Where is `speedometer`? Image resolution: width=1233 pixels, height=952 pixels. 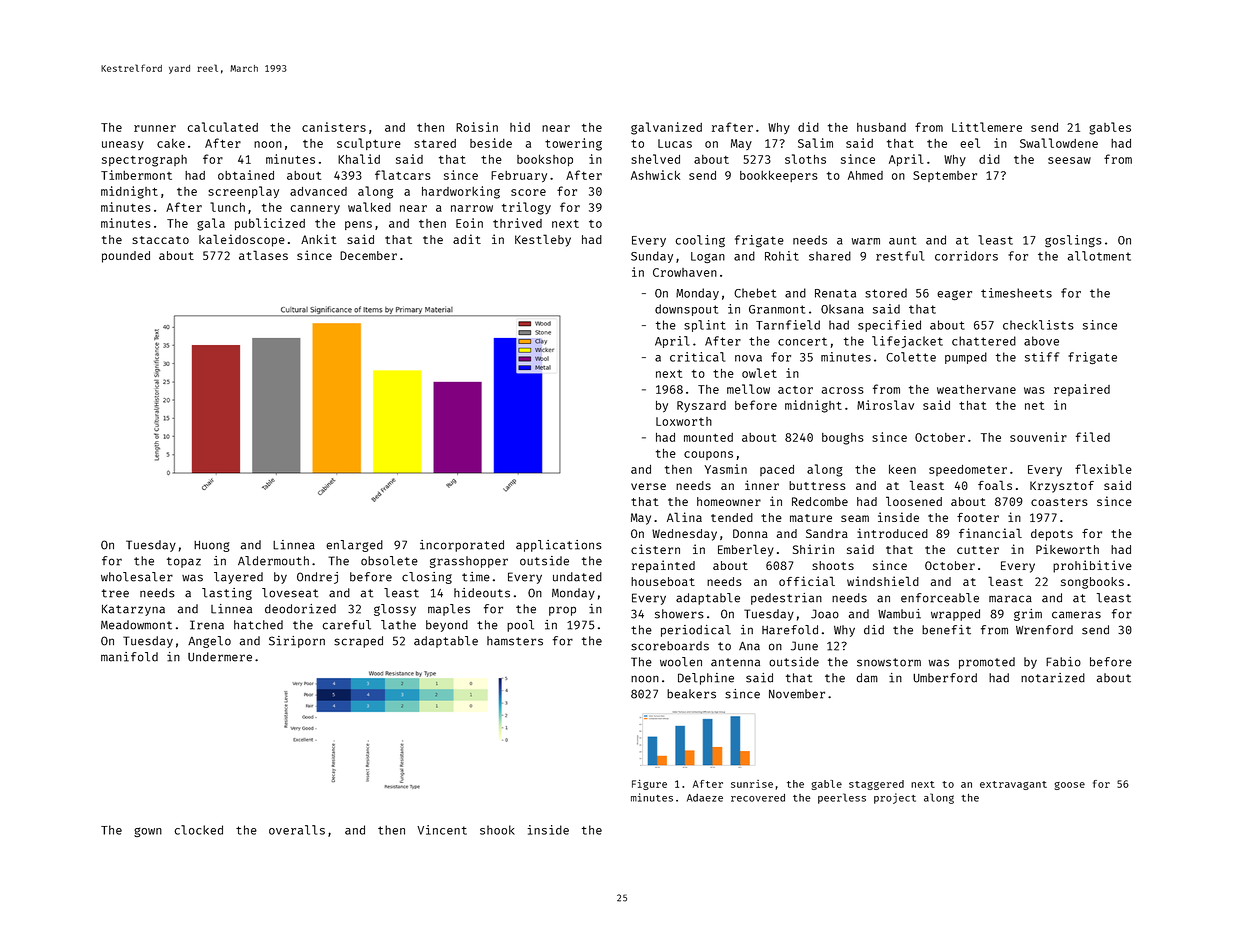
speedometer is located at coordinates (968, 470).
